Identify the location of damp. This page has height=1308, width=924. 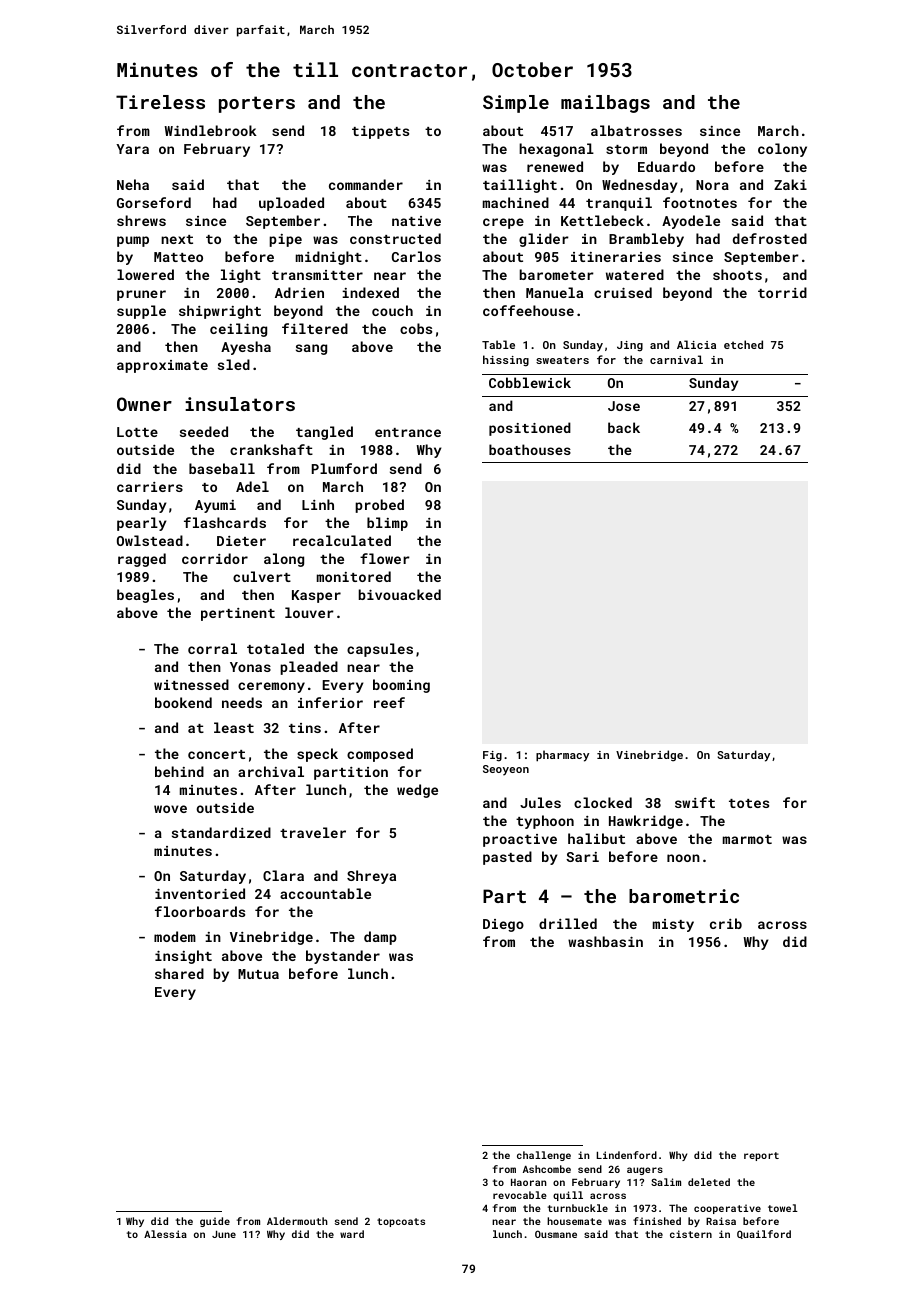
(380, 938).
